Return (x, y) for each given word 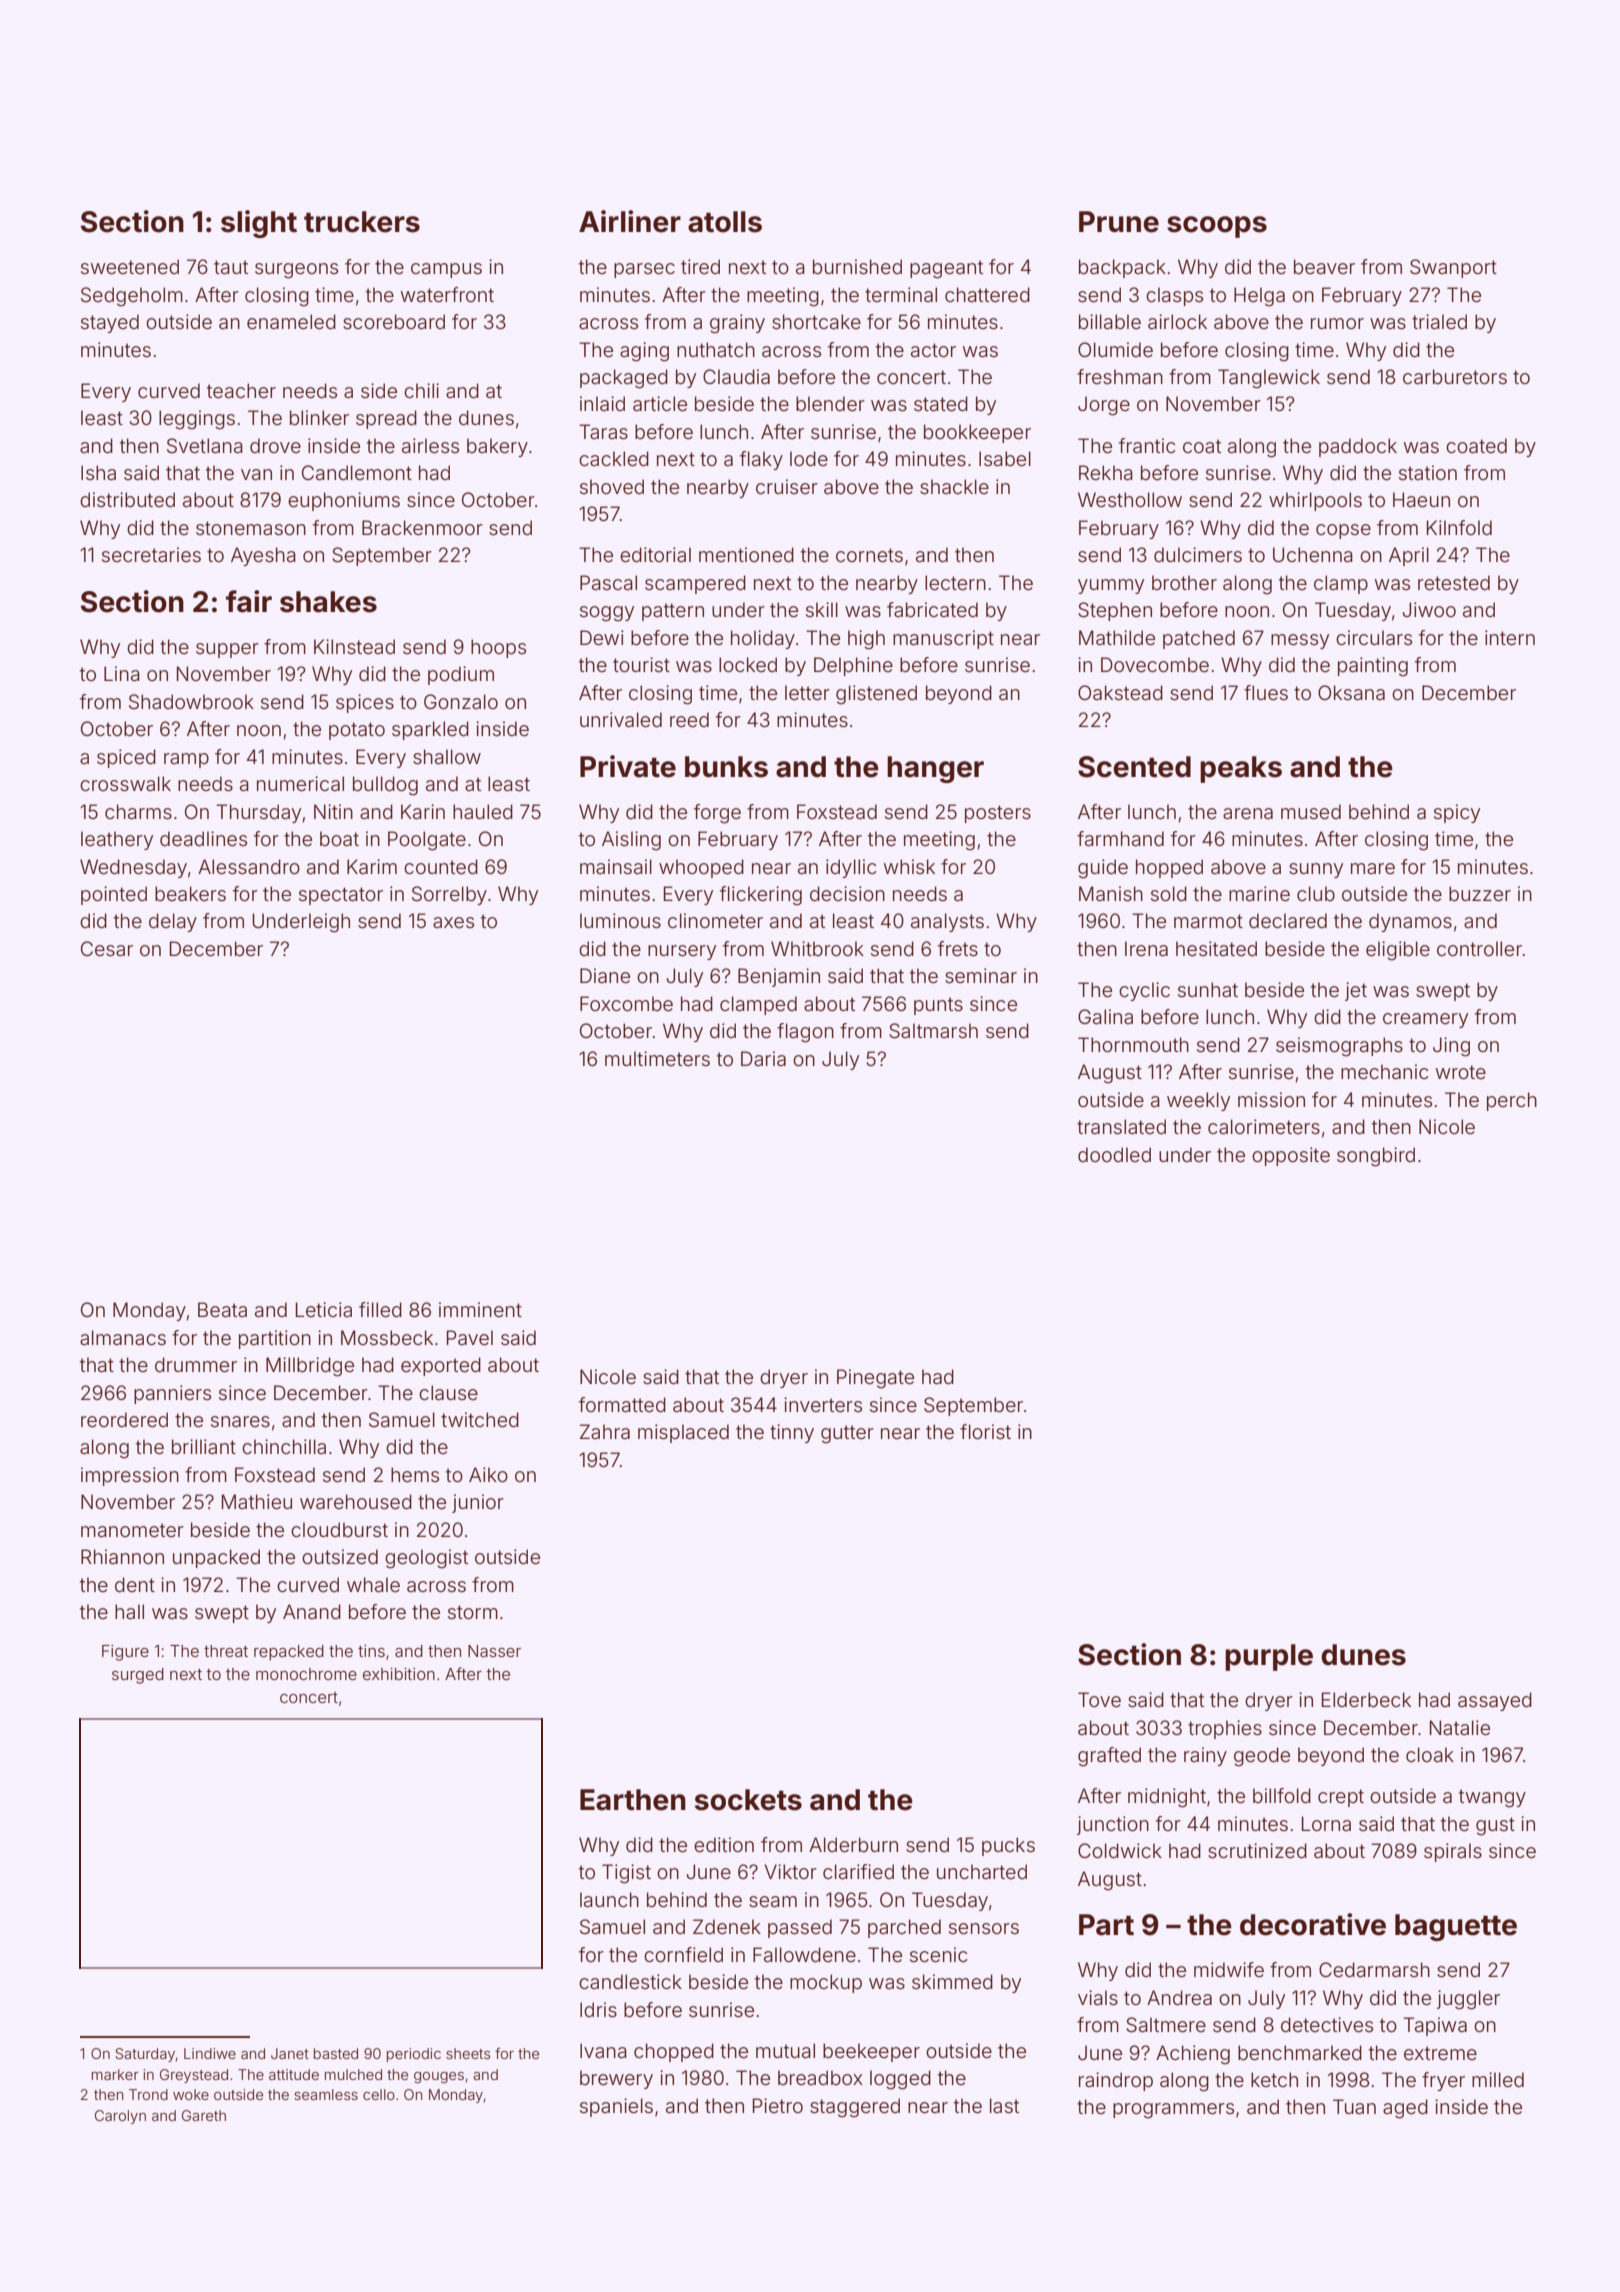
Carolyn (120, 2117)
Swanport (1453, 268)
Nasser (494, 1651)
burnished (857, 266)
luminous (620, 920)
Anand (312, 1611)
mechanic (1384, 1071)
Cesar (107, 948)
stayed (110, 323)
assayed (1495, 1701)
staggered (855, 2108)
